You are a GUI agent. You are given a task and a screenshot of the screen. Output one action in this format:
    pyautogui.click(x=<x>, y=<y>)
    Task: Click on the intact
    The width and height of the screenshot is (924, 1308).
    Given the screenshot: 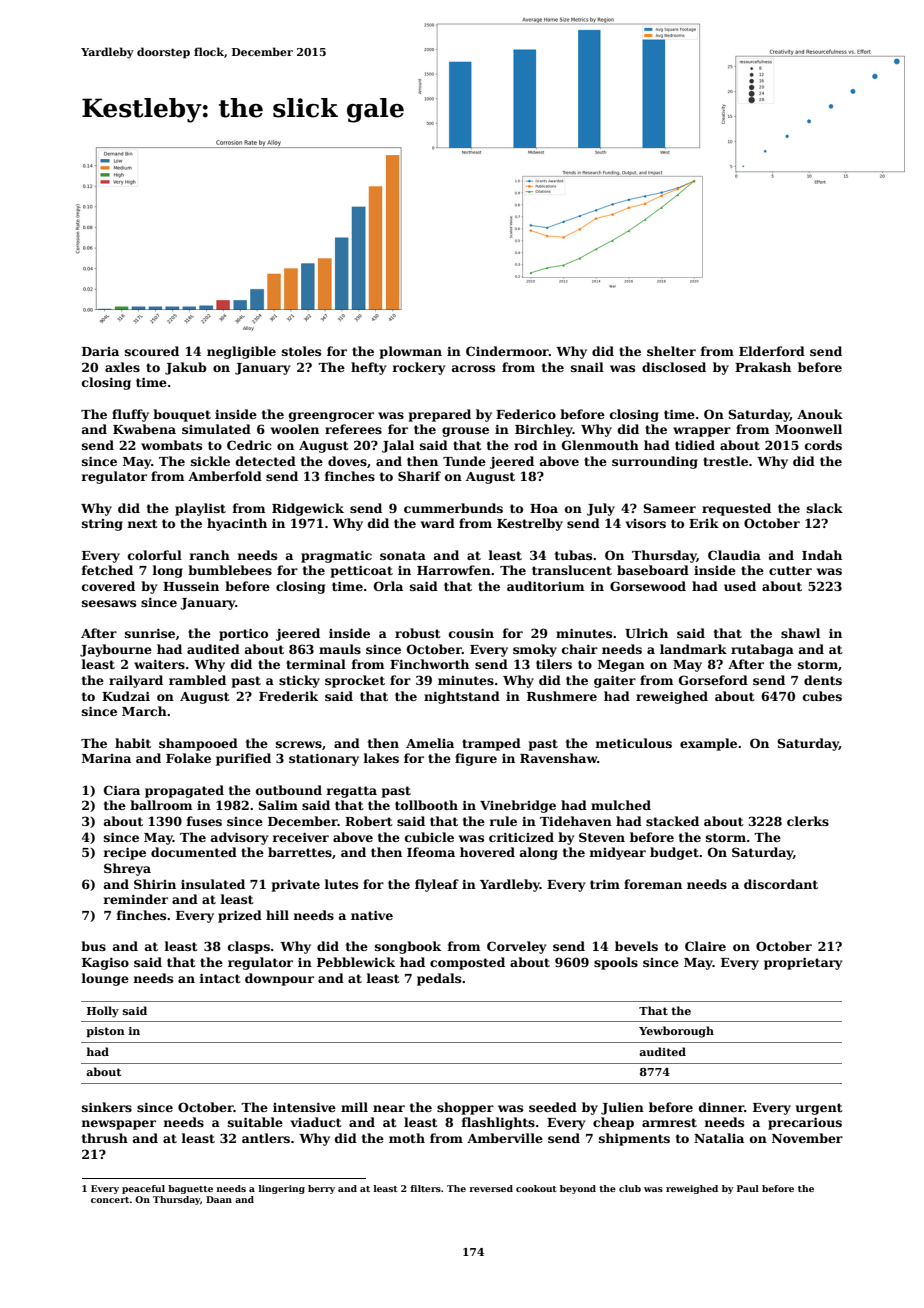 What is the action you would take?
    pyautogui.click(x=220, y=978)
